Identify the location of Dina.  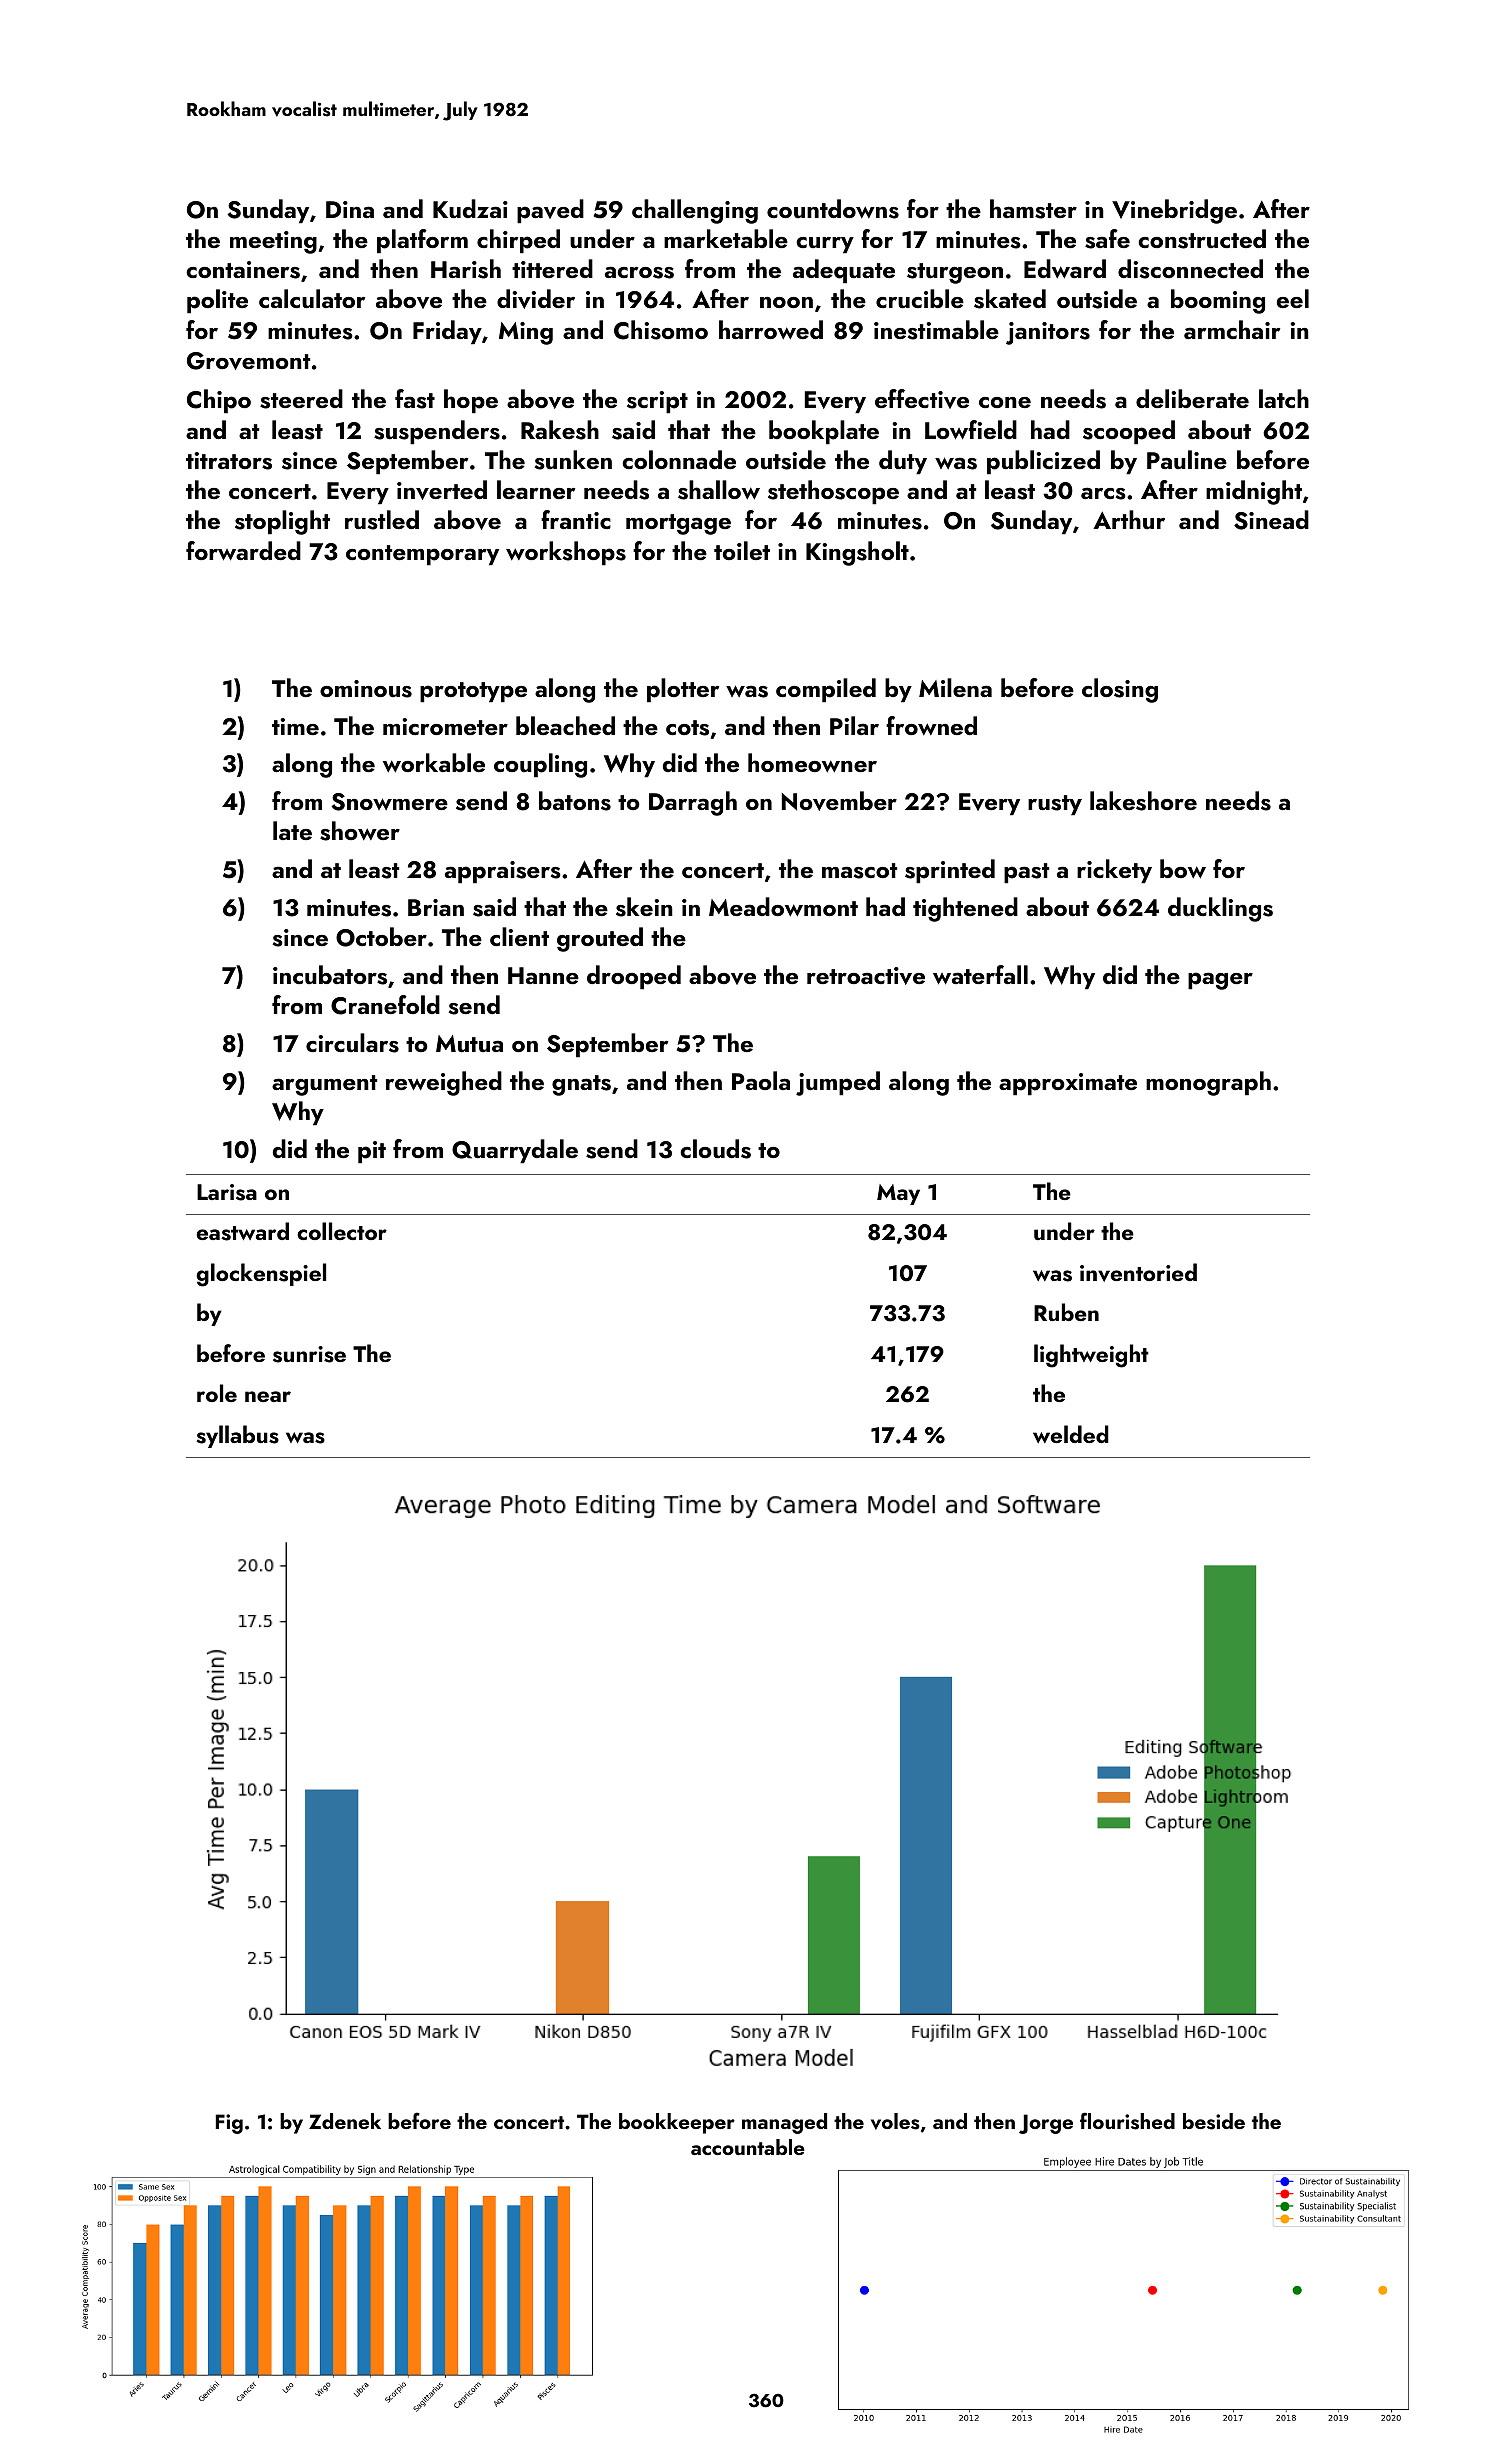
(350, 209).
